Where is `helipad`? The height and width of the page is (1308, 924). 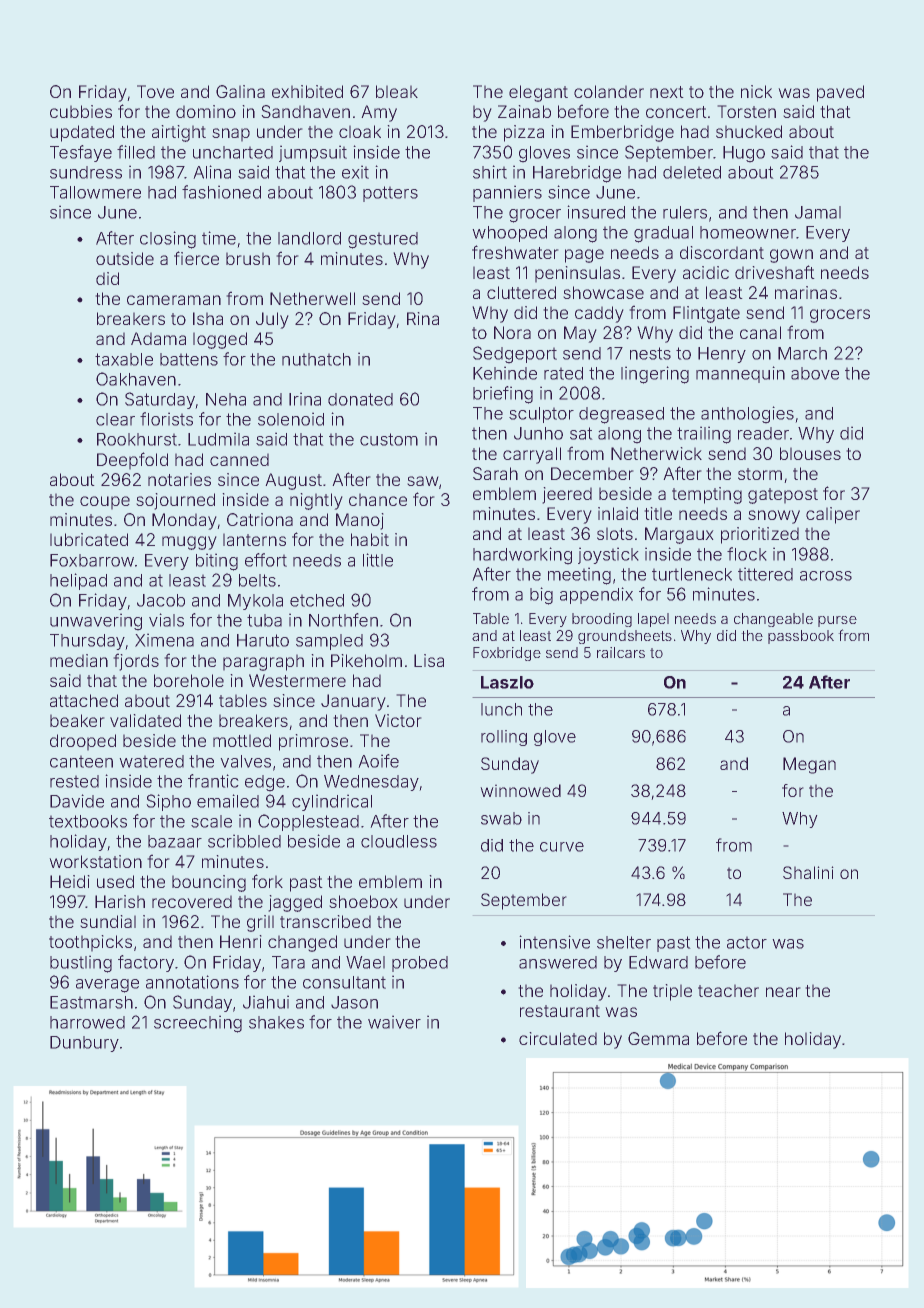 helipad is located at coordinates (78, 581).
